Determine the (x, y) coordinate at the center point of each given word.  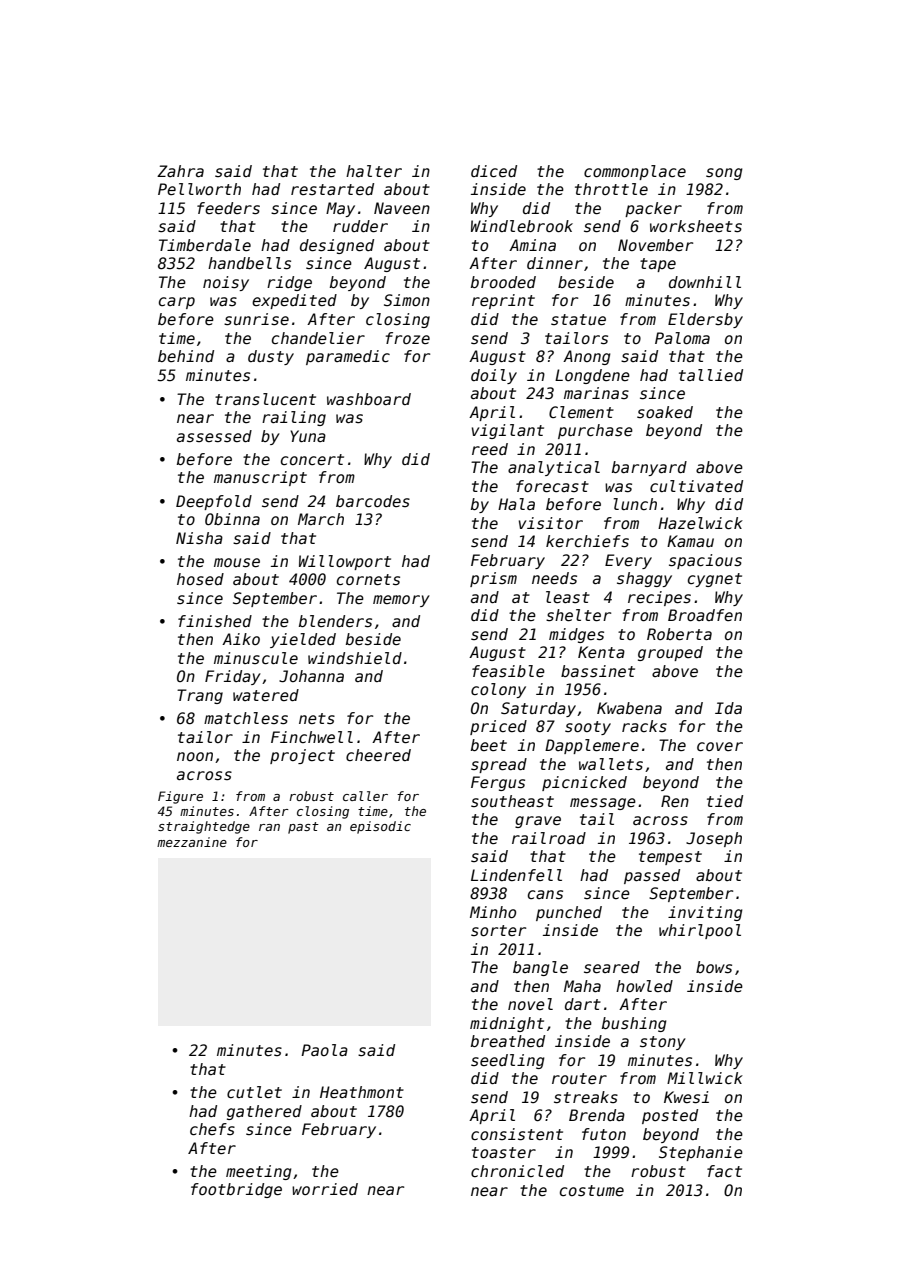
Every (628, 561)
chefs (212, 1129)
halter (374, 171)
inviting (705, 913)
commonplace (635, 172)
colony (498, 690)
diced (494, 171)
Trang (200, 696)
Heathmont (362, 1092)
